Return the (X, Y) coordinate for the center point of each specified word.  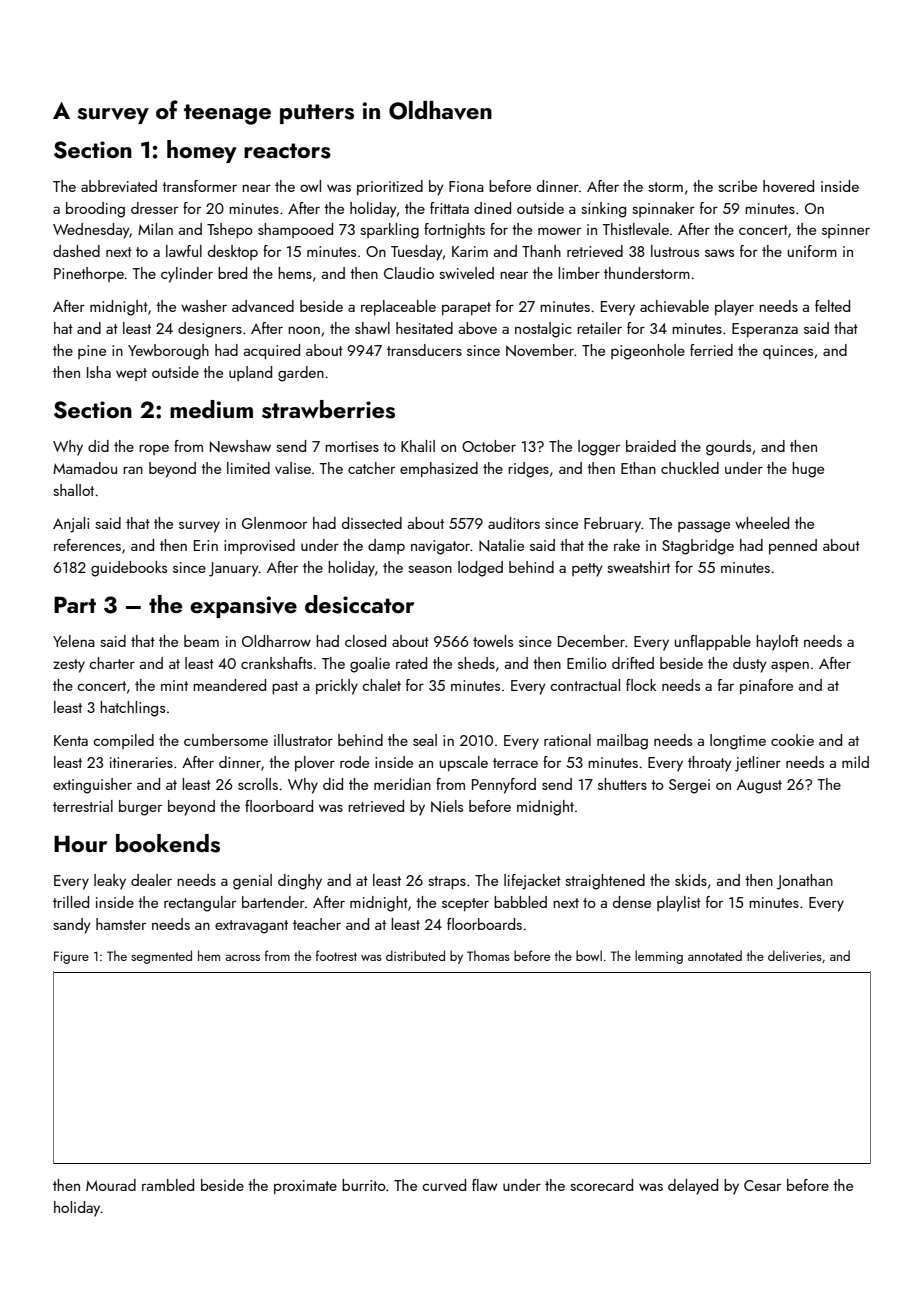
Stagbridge (698, 547)
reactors (287, 151)
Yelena (74, 641)
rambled (168, 1185)
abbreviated (119, 186)
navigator (440, 547)
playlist (679, 904)
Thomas (488, 955)
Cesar (762, 1185)
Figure (71, 957)
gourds (728, 448)
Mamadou (85, 468)
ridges (528, 470)
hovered (788, 186)
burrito (364, 1185)
